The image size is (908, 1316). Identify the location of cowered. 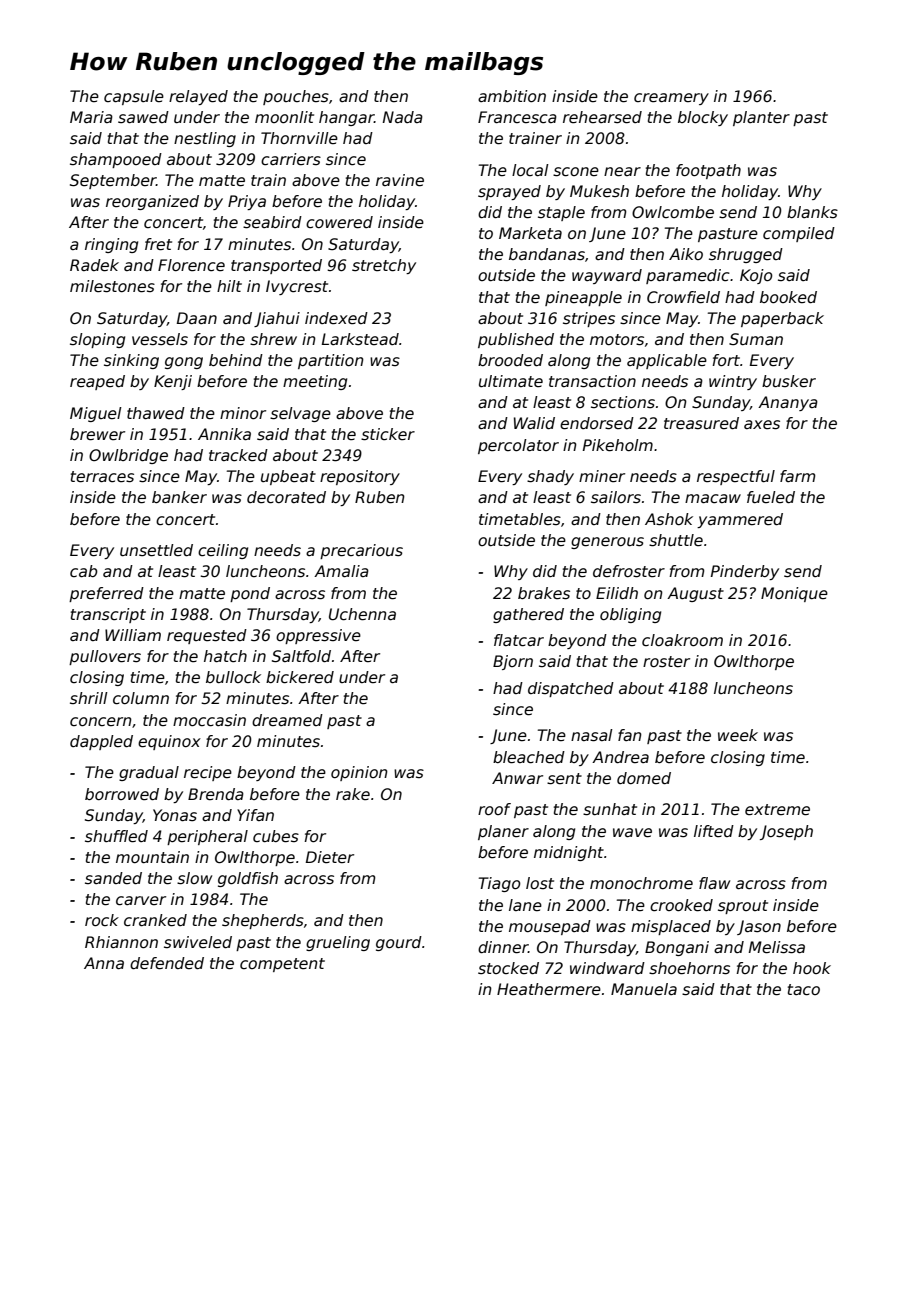
(339, 222).
